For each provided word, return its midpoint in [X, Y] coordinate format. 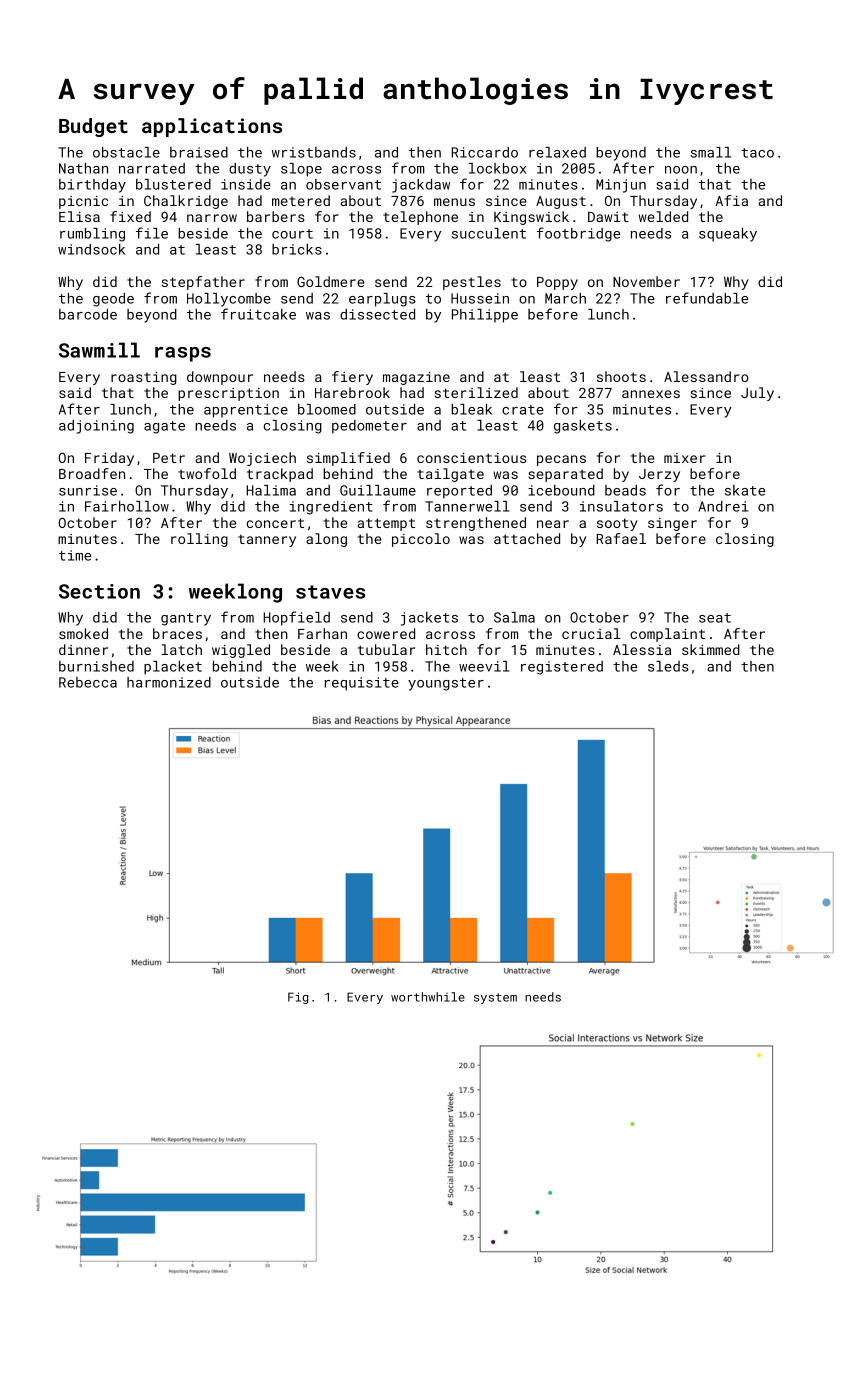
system [495, 998]
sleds [668, 666]
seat [715, 618]
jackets [429, 619]
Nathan [83, 168]
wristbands [314, 152]
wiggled [241, 651]
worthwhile [428, 997]
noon [681, 170]
